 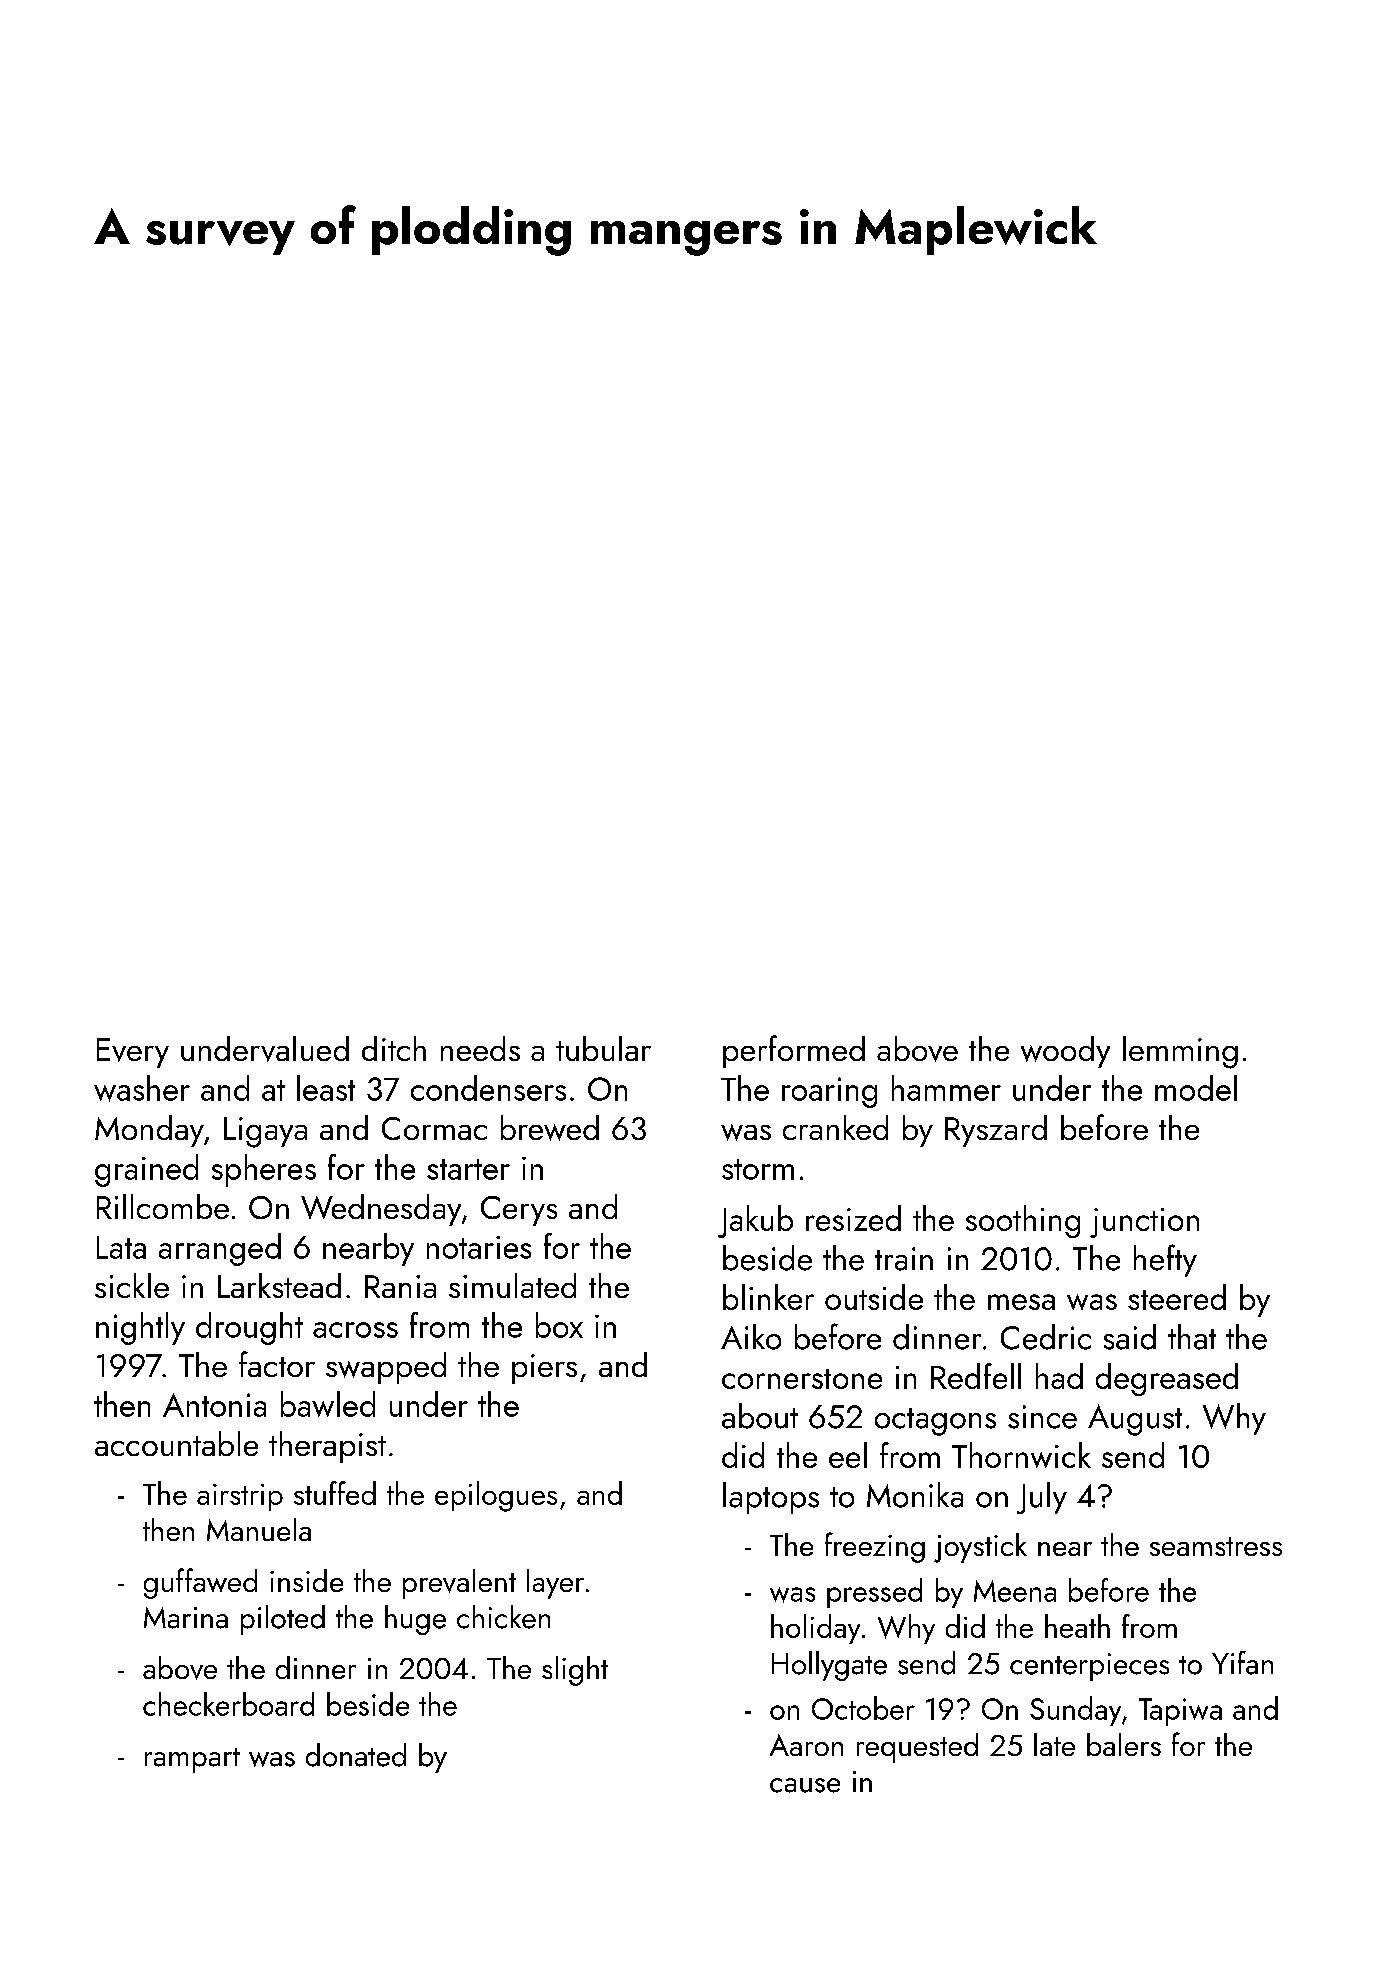 I want to click on box, so click(x=559, y=1325).
